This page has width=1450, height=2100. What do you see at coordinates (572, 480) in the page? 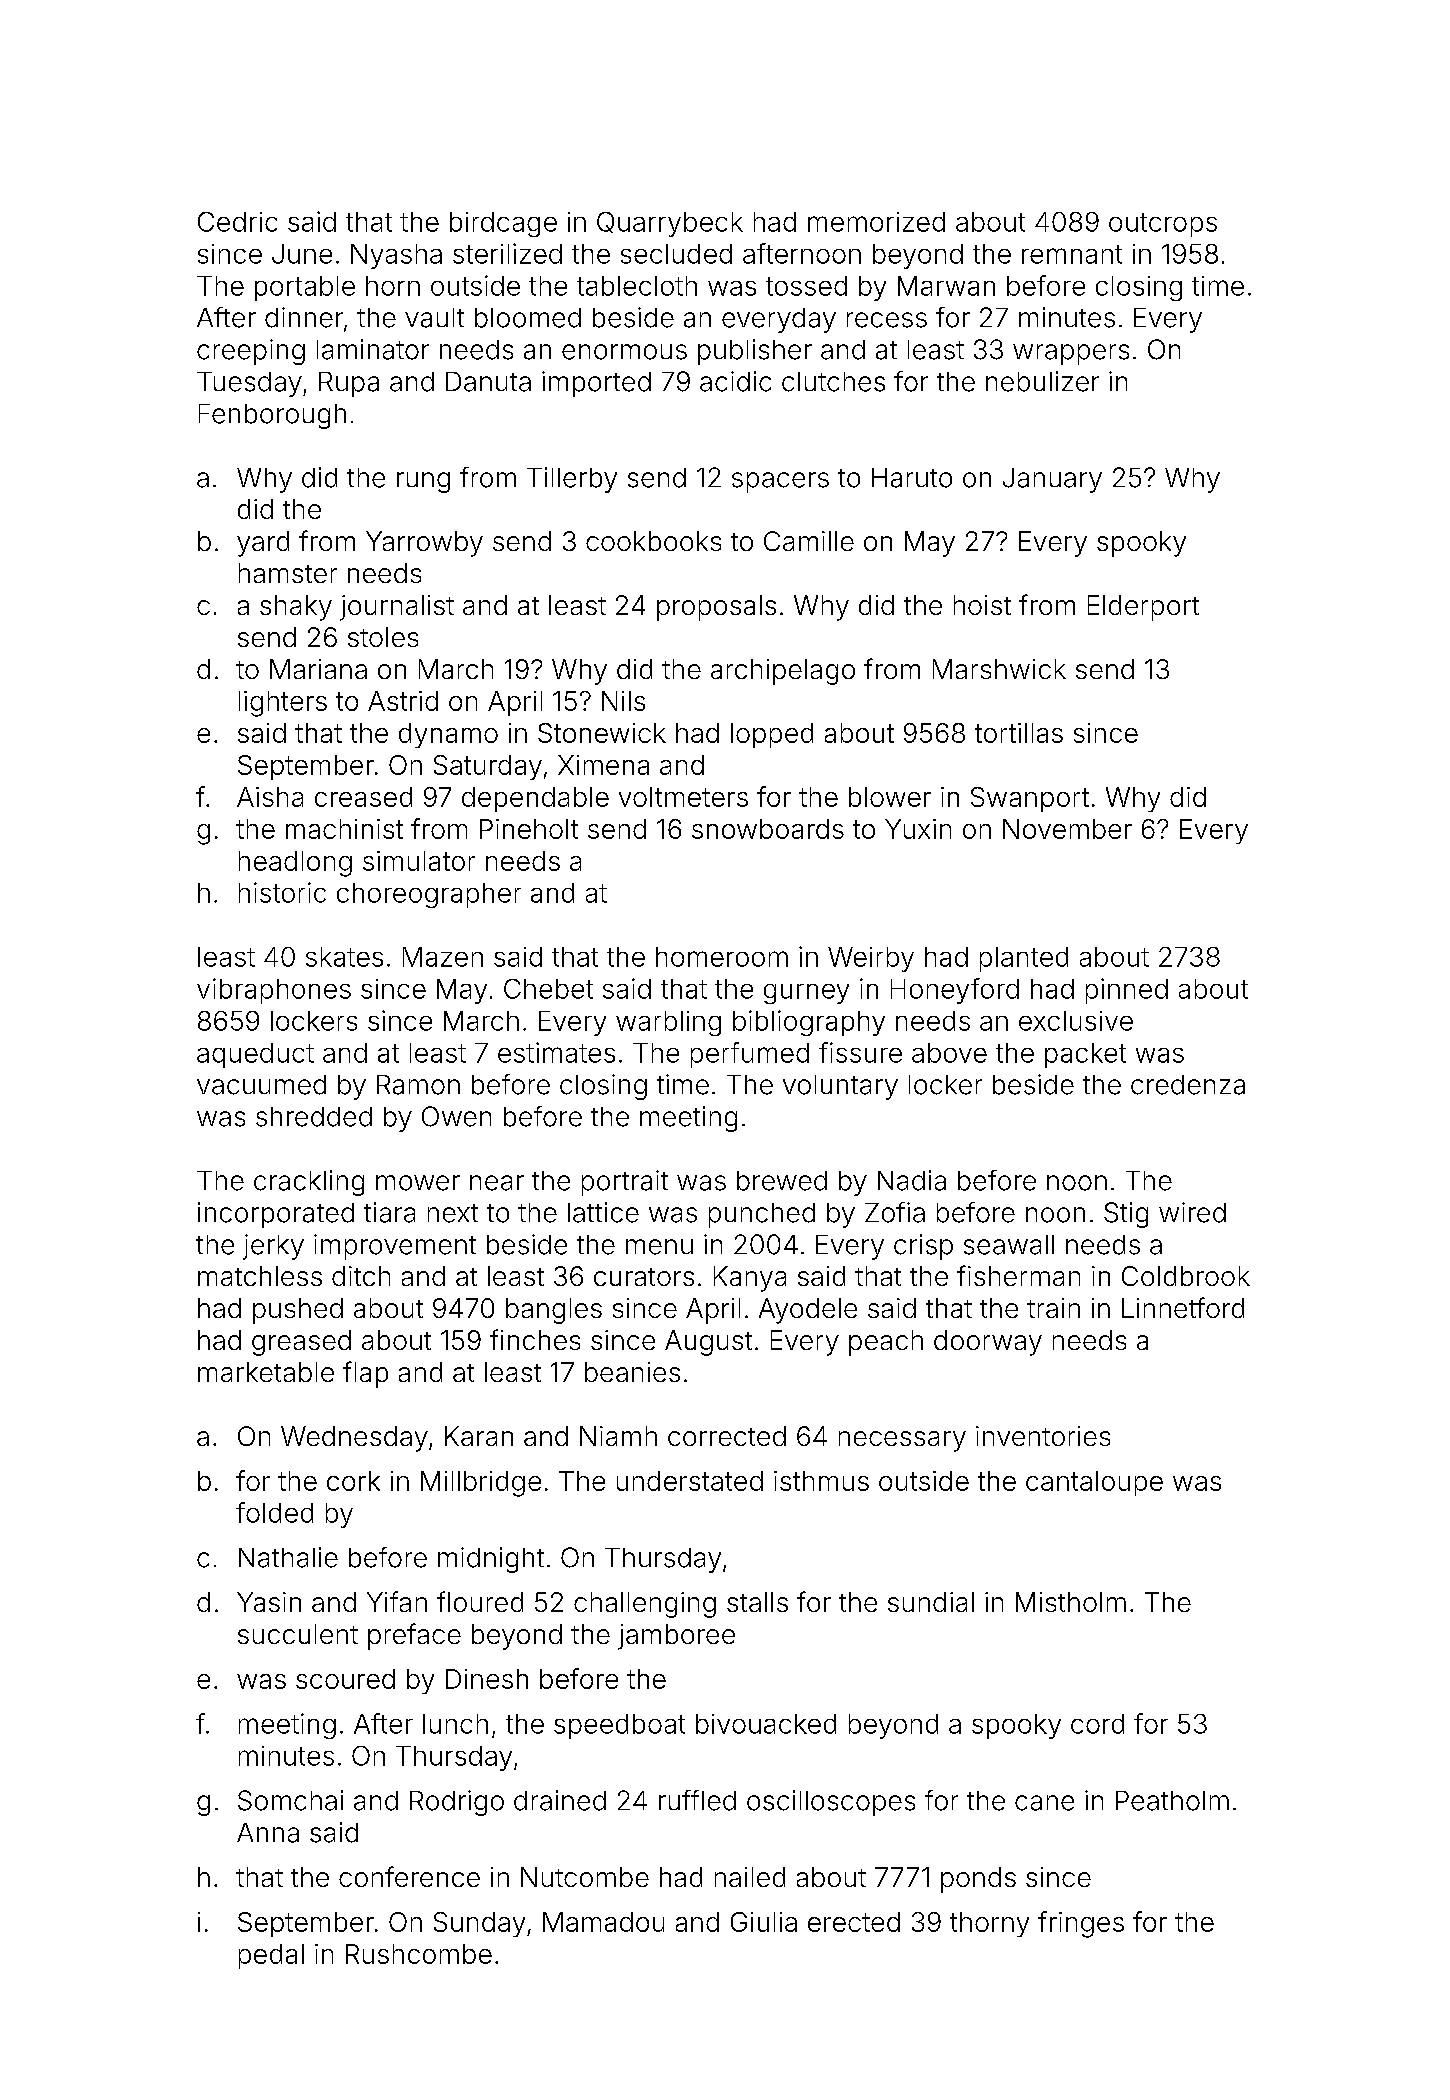
I see `Tillerby` at bounding box center [572, 480].
